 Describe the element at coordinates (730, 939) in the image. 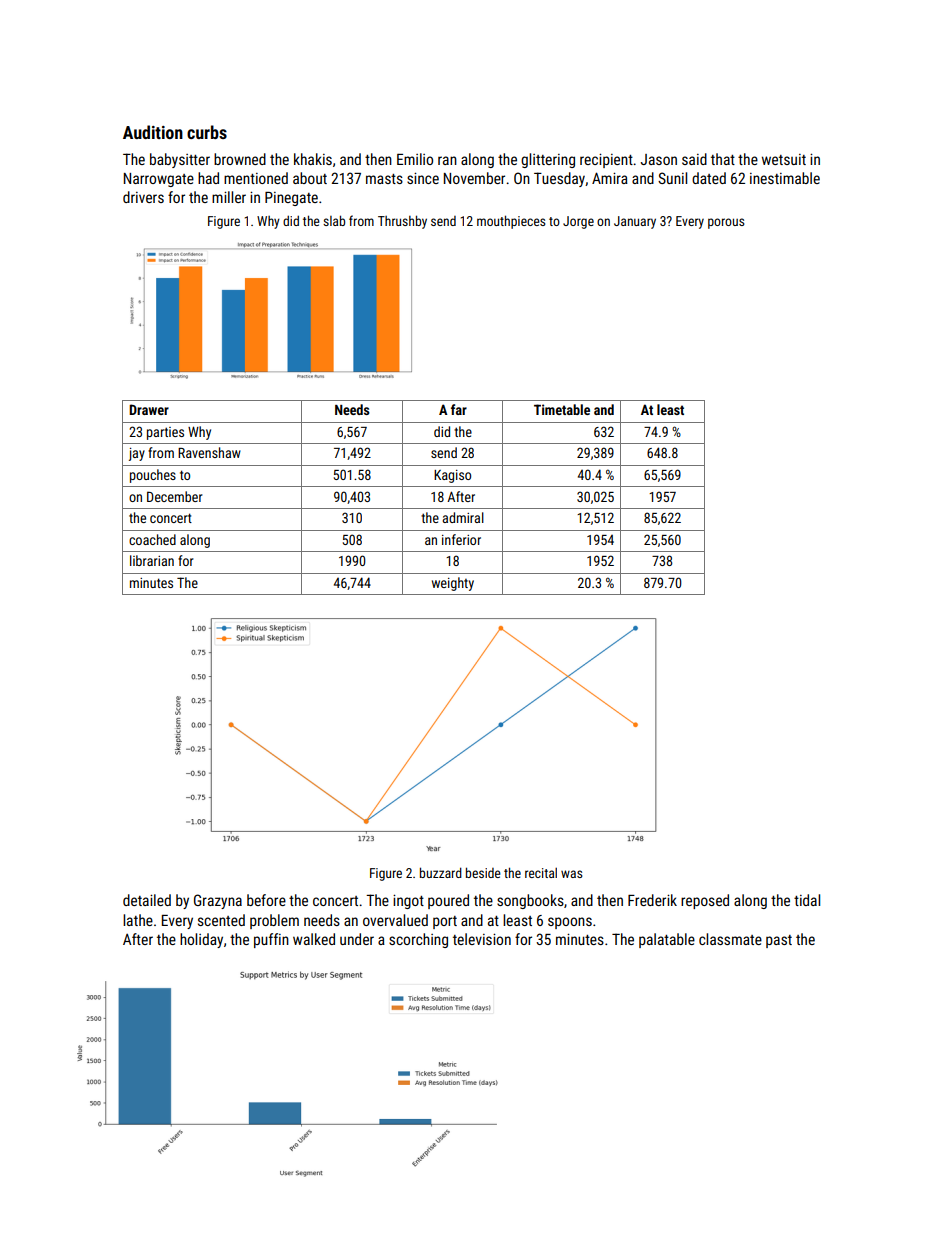

I see `classmate` at that location.
